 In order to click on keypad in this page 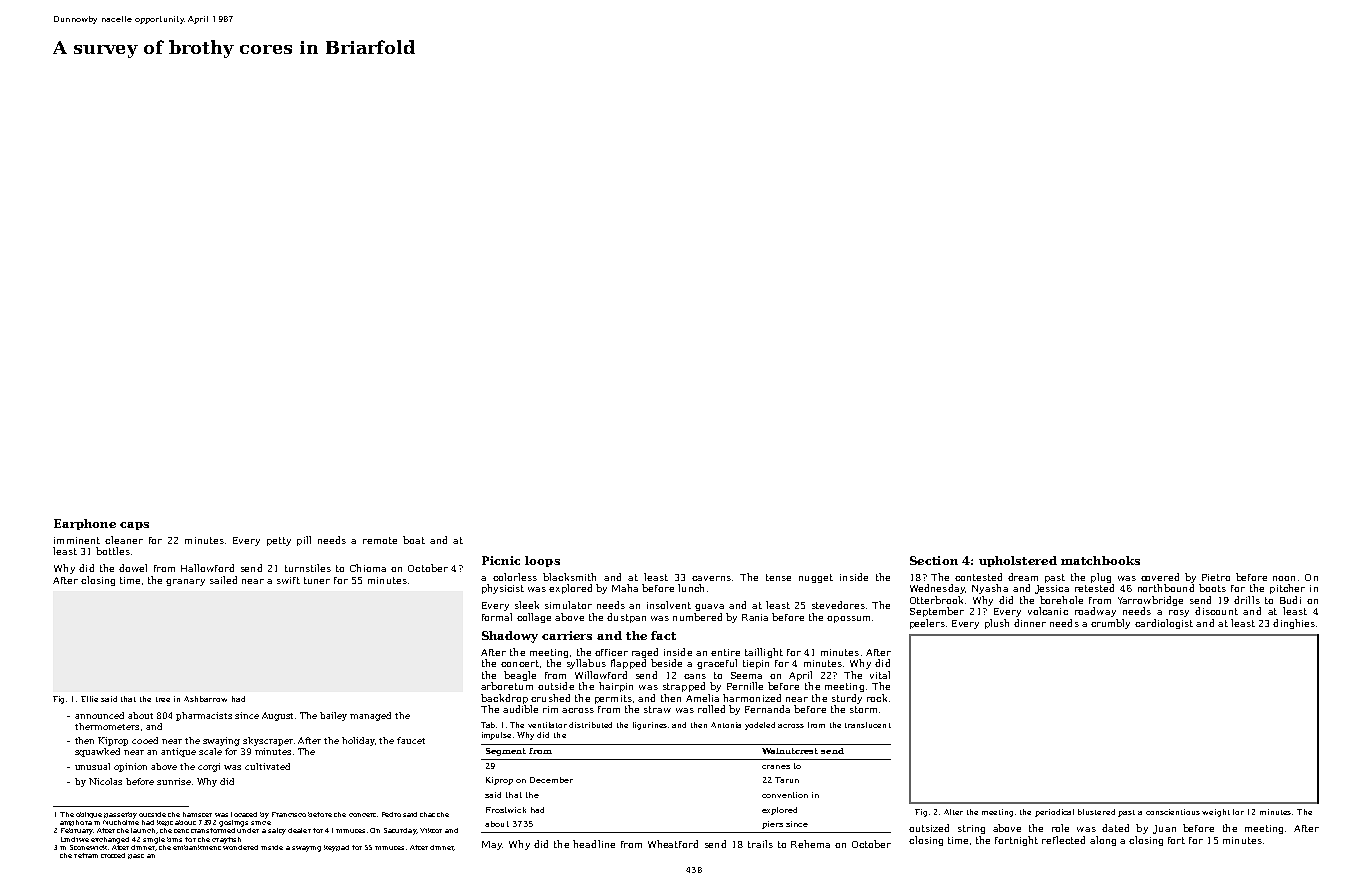, I will do `click(336, 848)`.
